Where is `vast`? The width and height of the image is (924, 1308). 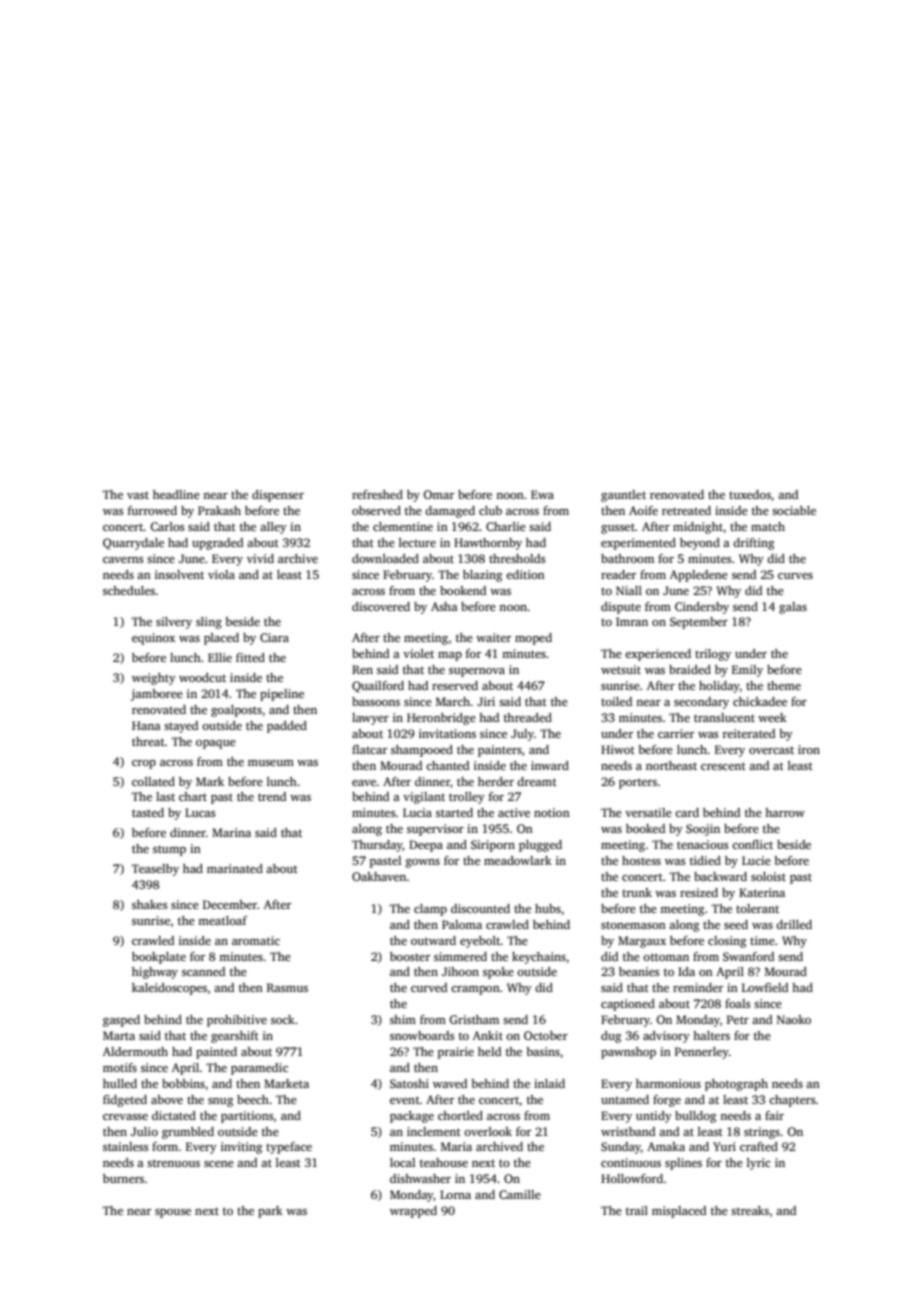 vast is located at coordinates (138, 495).
